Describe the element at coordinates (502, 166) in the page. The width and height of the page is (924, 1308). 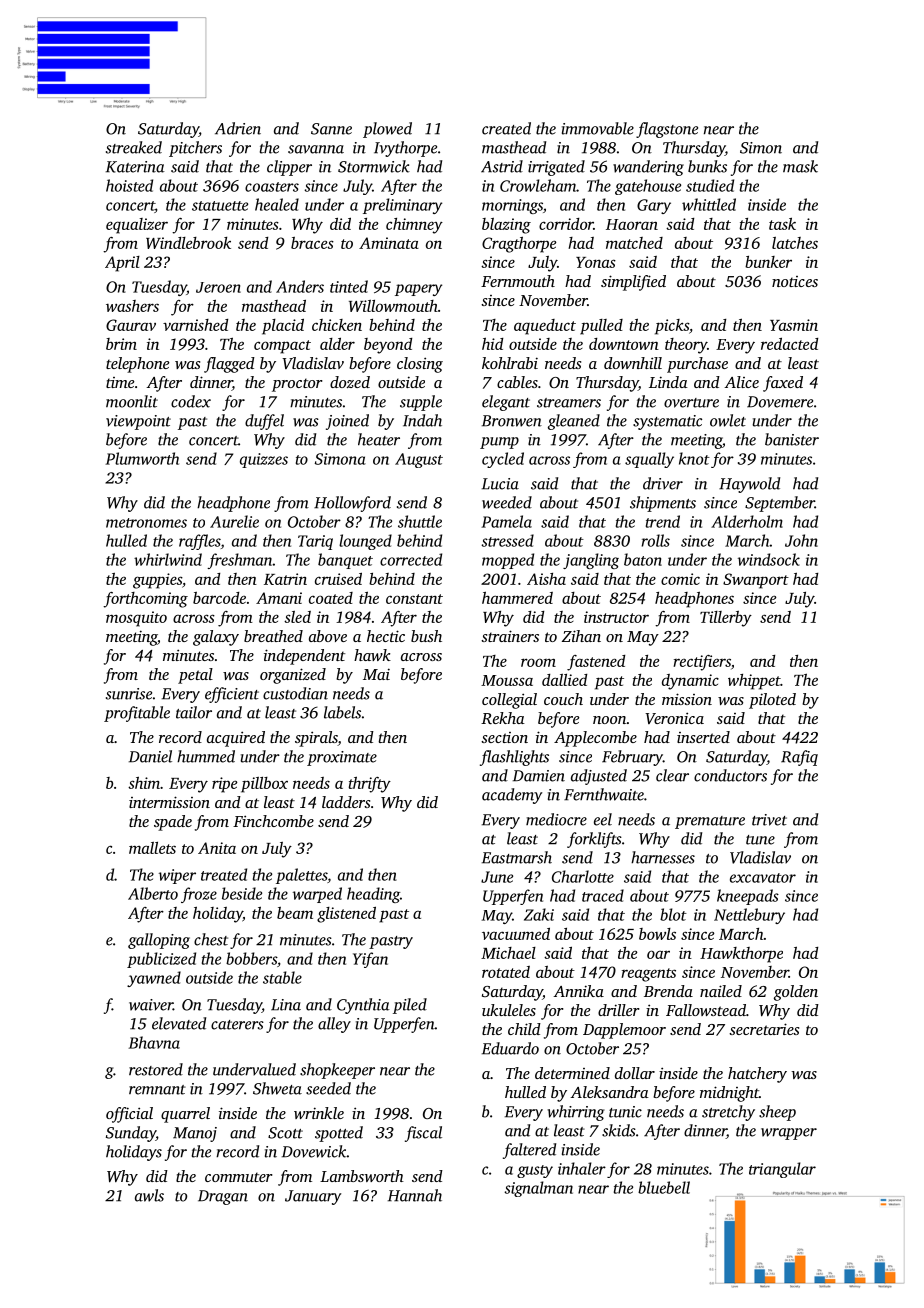
I see `Astrid` at that location.
